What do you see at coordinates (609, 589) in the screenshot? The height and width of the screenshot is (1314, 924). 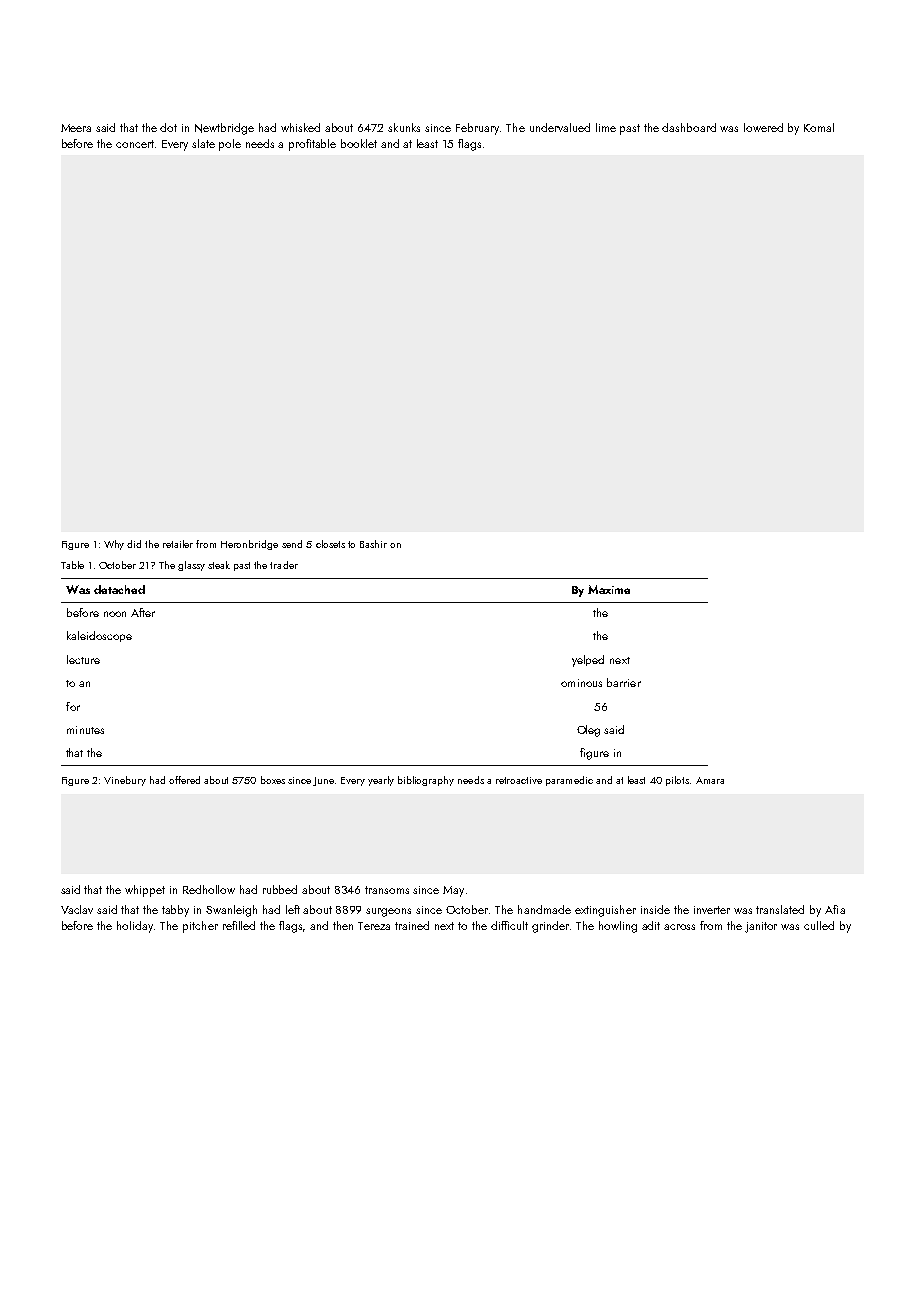 I see `Maxime` at bounding box center [609, 589].
